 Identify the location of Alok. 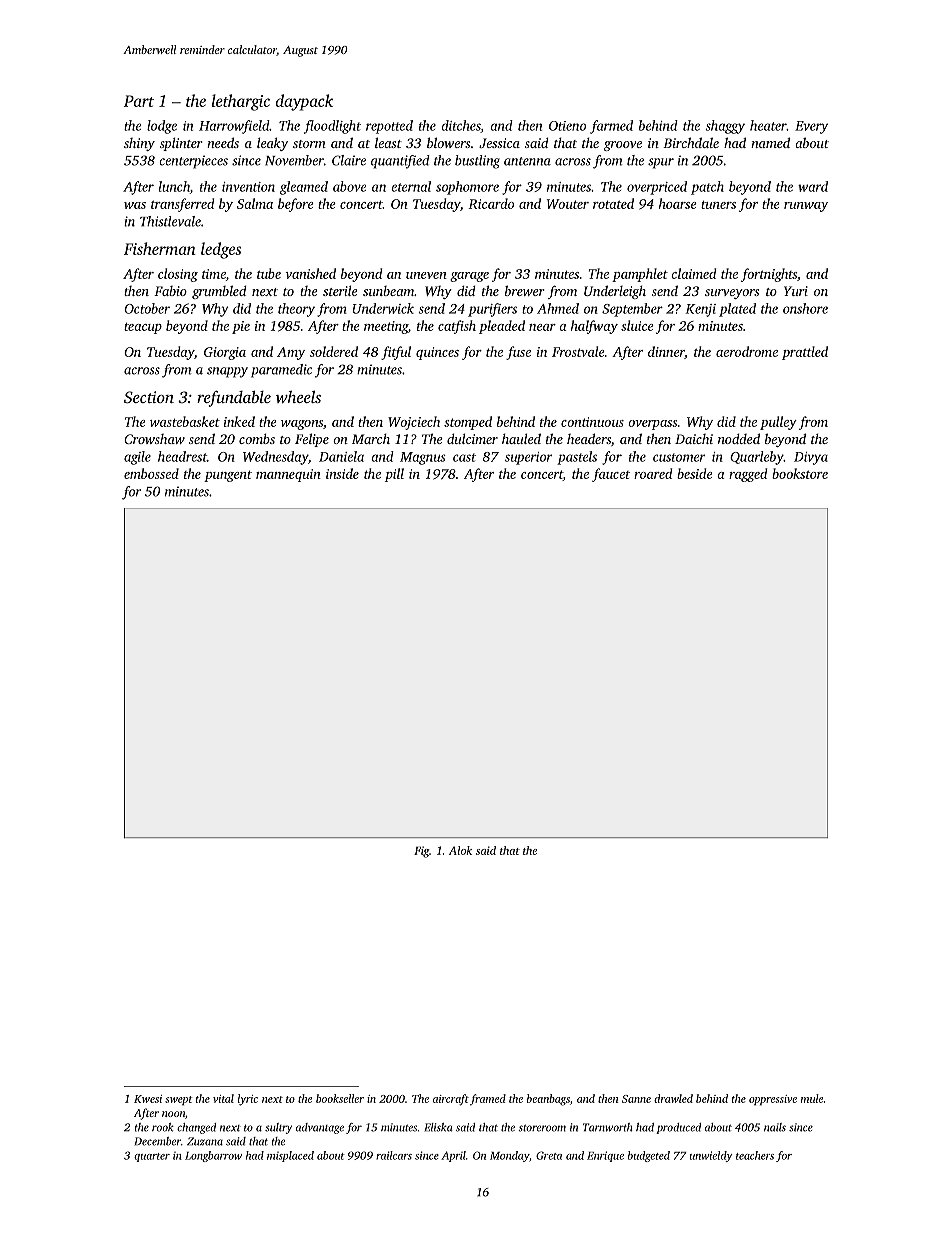
(460, 850).
